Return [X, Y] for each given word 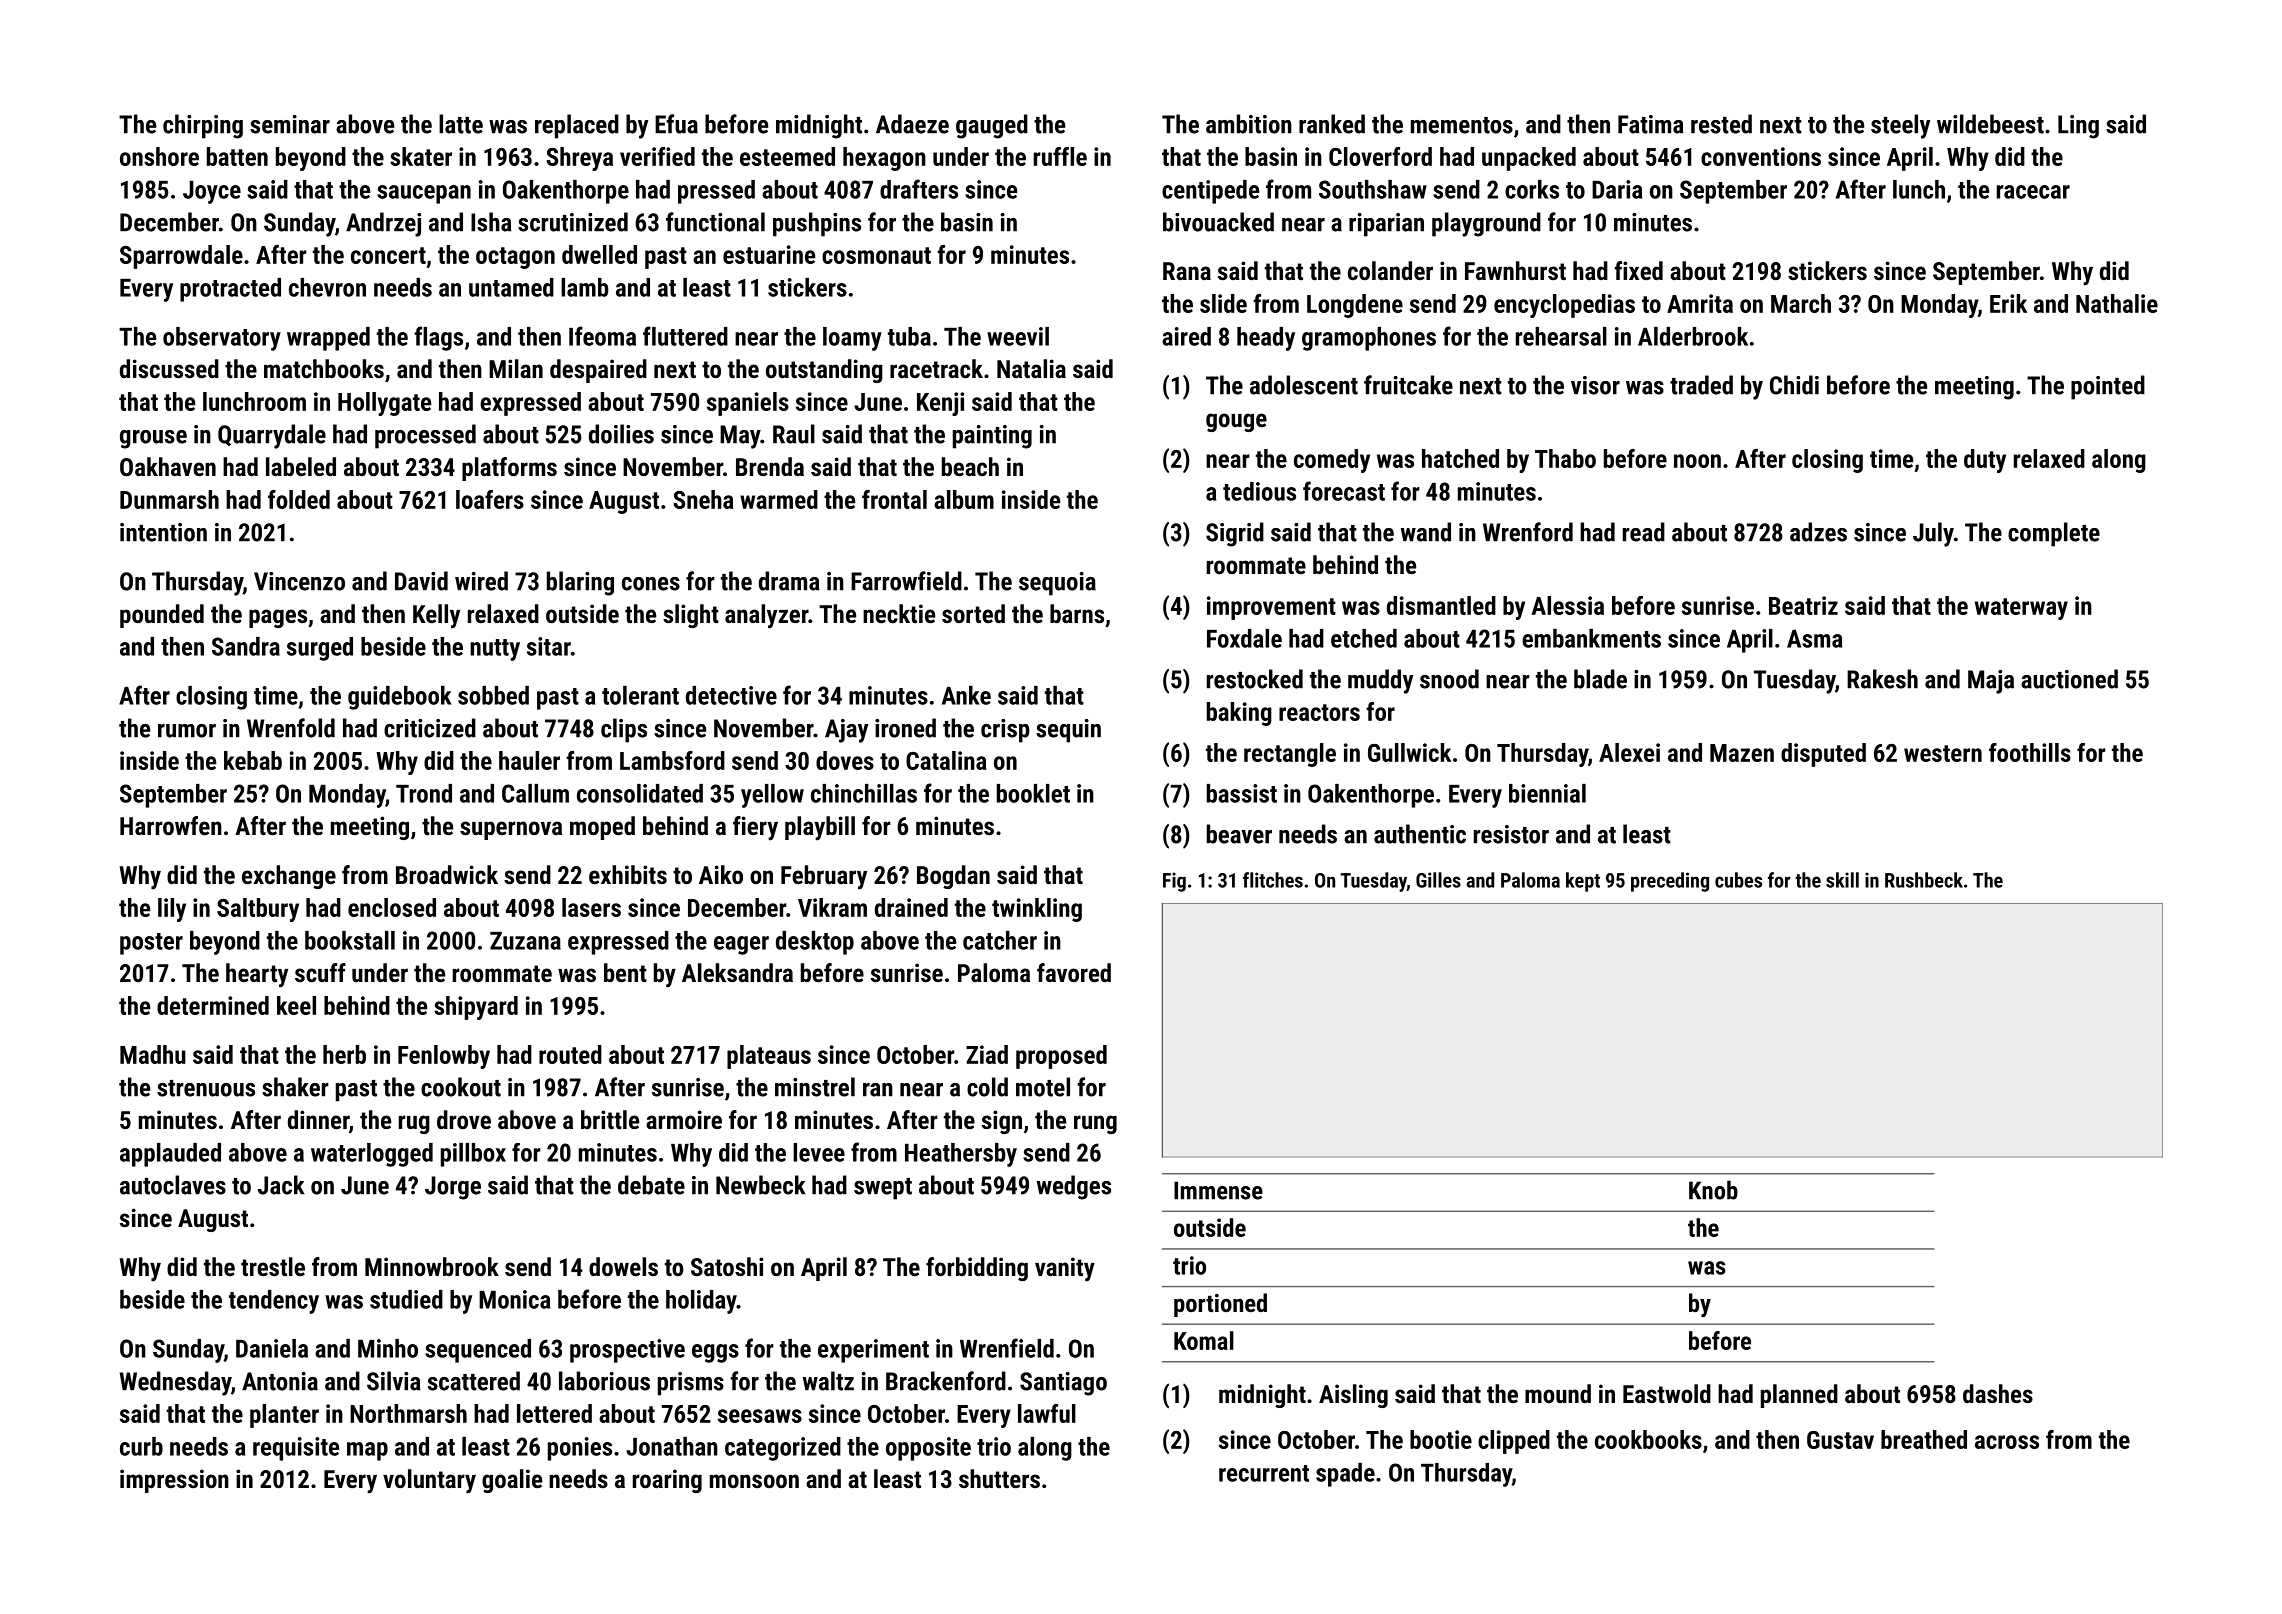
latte [461, 124]
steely [1900, 126]
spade [1345, 1475]
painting [992, 437]
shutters [999, 1478]
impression [174, 1481]
